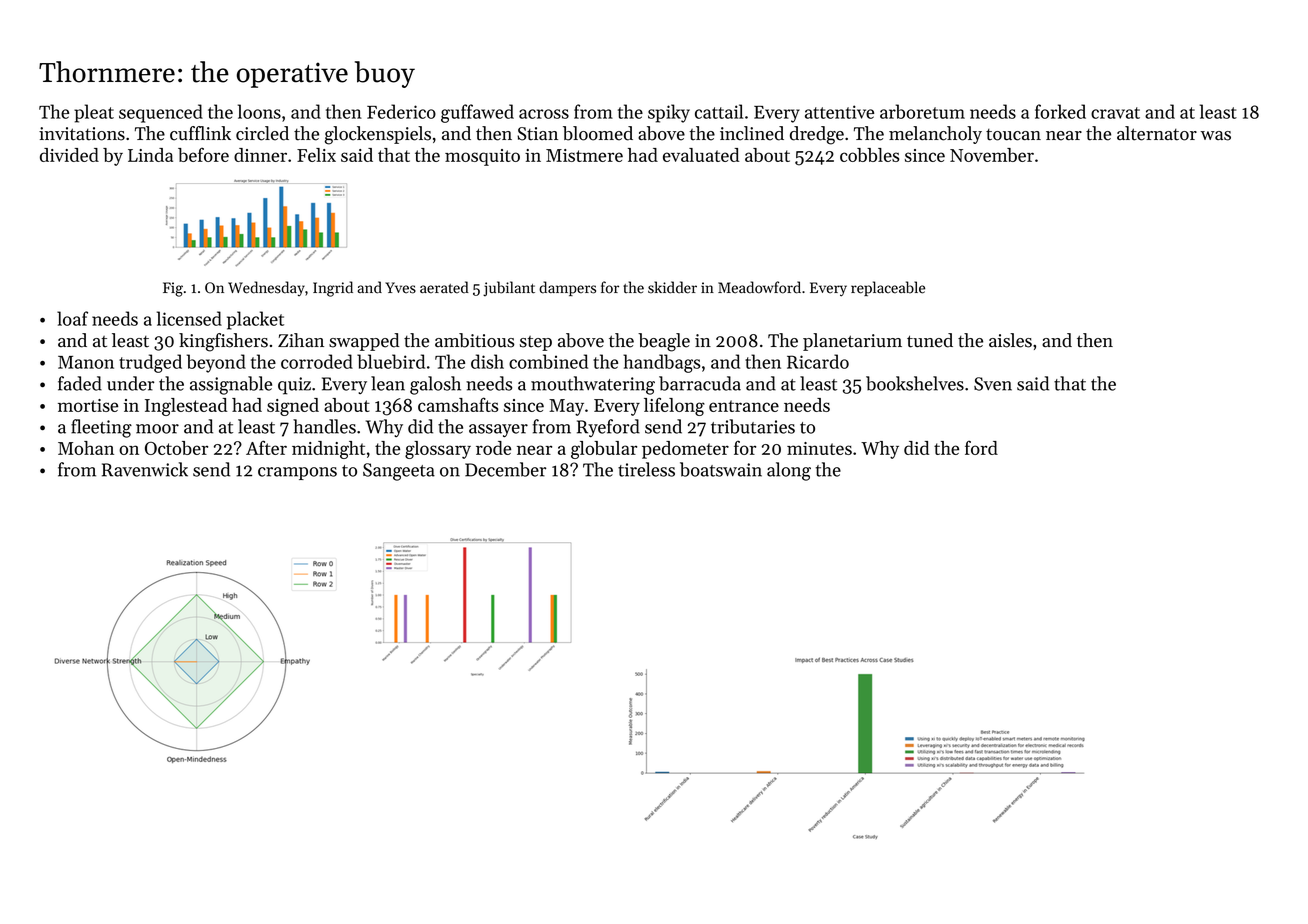  What do you see at coordinates (88, 405) in the page?
I see `mortise` at bounding box center [88, 405].
